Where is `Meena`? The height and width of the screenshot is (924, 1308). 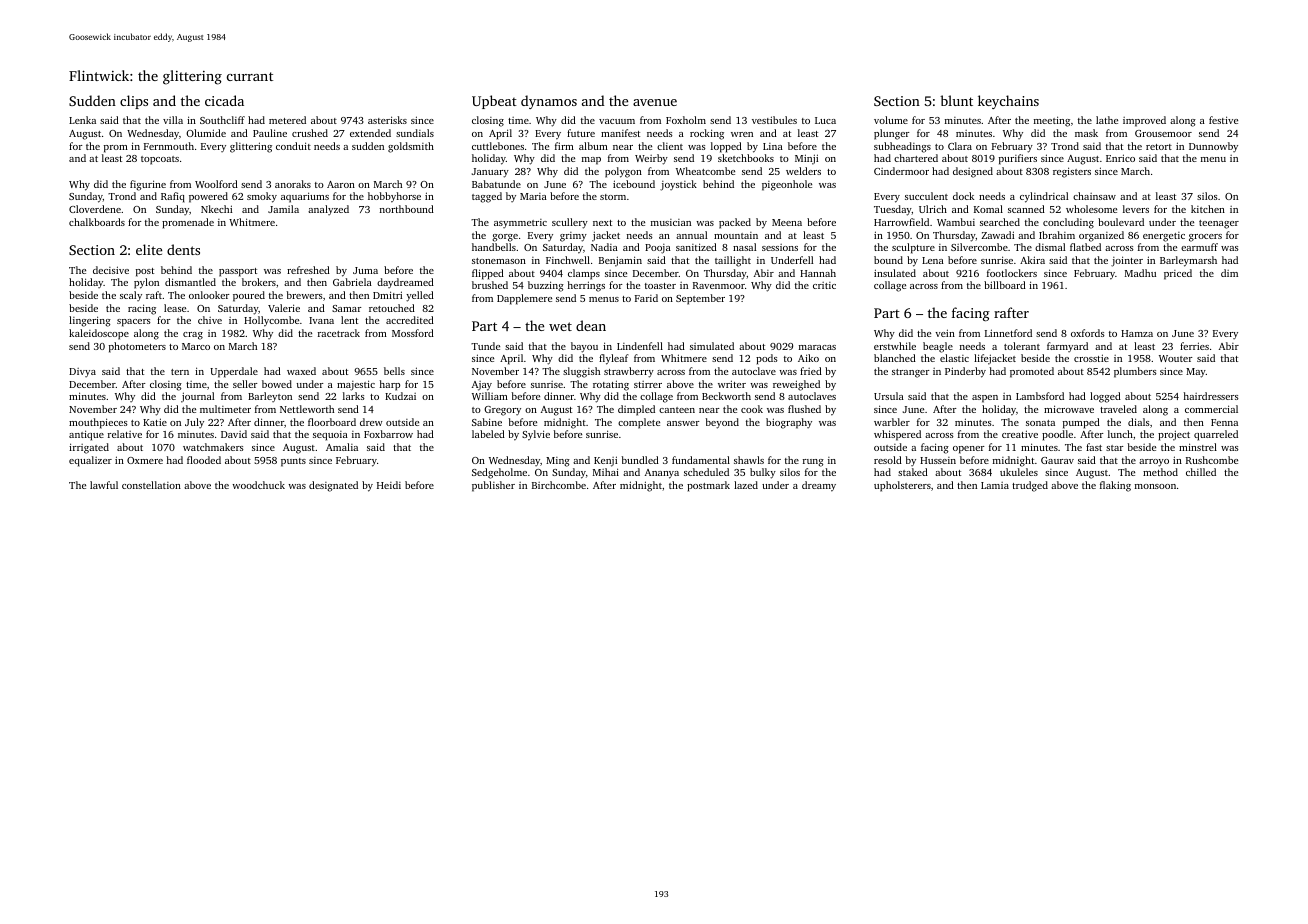 Meena is located at coordinates (787, 222).
